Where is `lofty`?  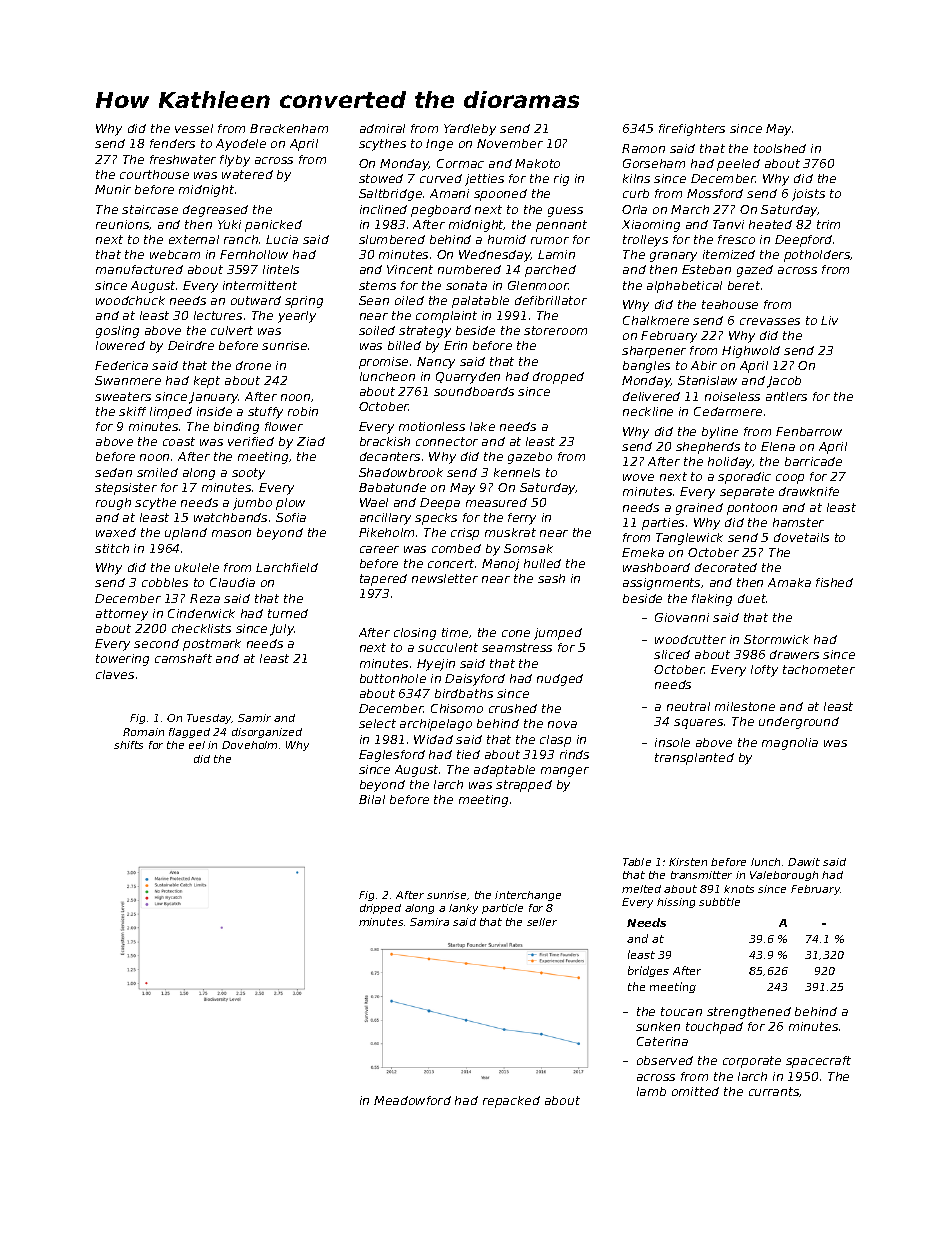 lofty is located at coordinates (764, 671).
